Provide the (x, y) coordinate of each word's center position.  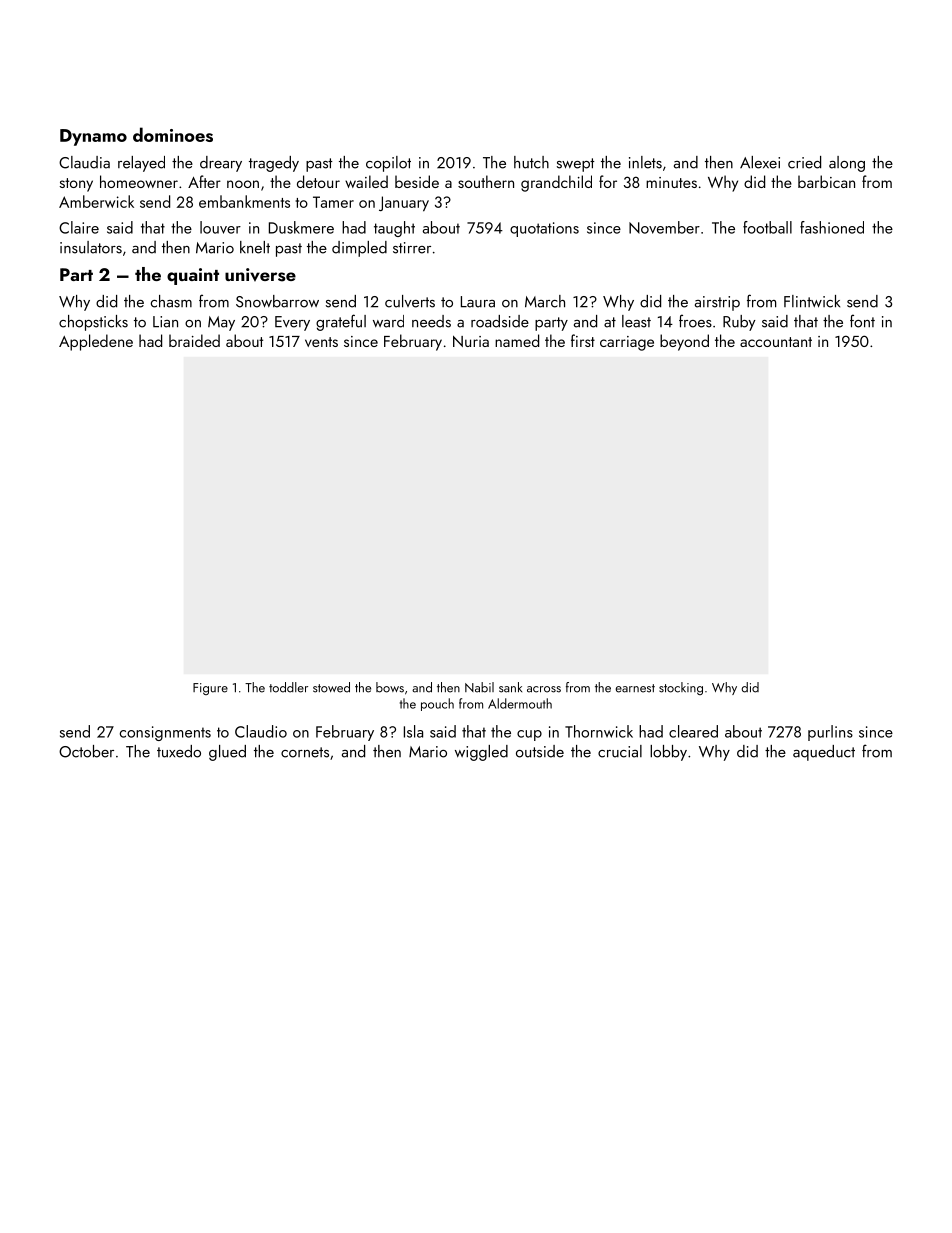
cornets (305, 752)
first (583, 340)
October (86, 751)
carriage (627, 343)
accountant (776, 342)
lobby (668, 753)
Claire (79, 227)
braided (194, 340)
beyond (684, 342)
